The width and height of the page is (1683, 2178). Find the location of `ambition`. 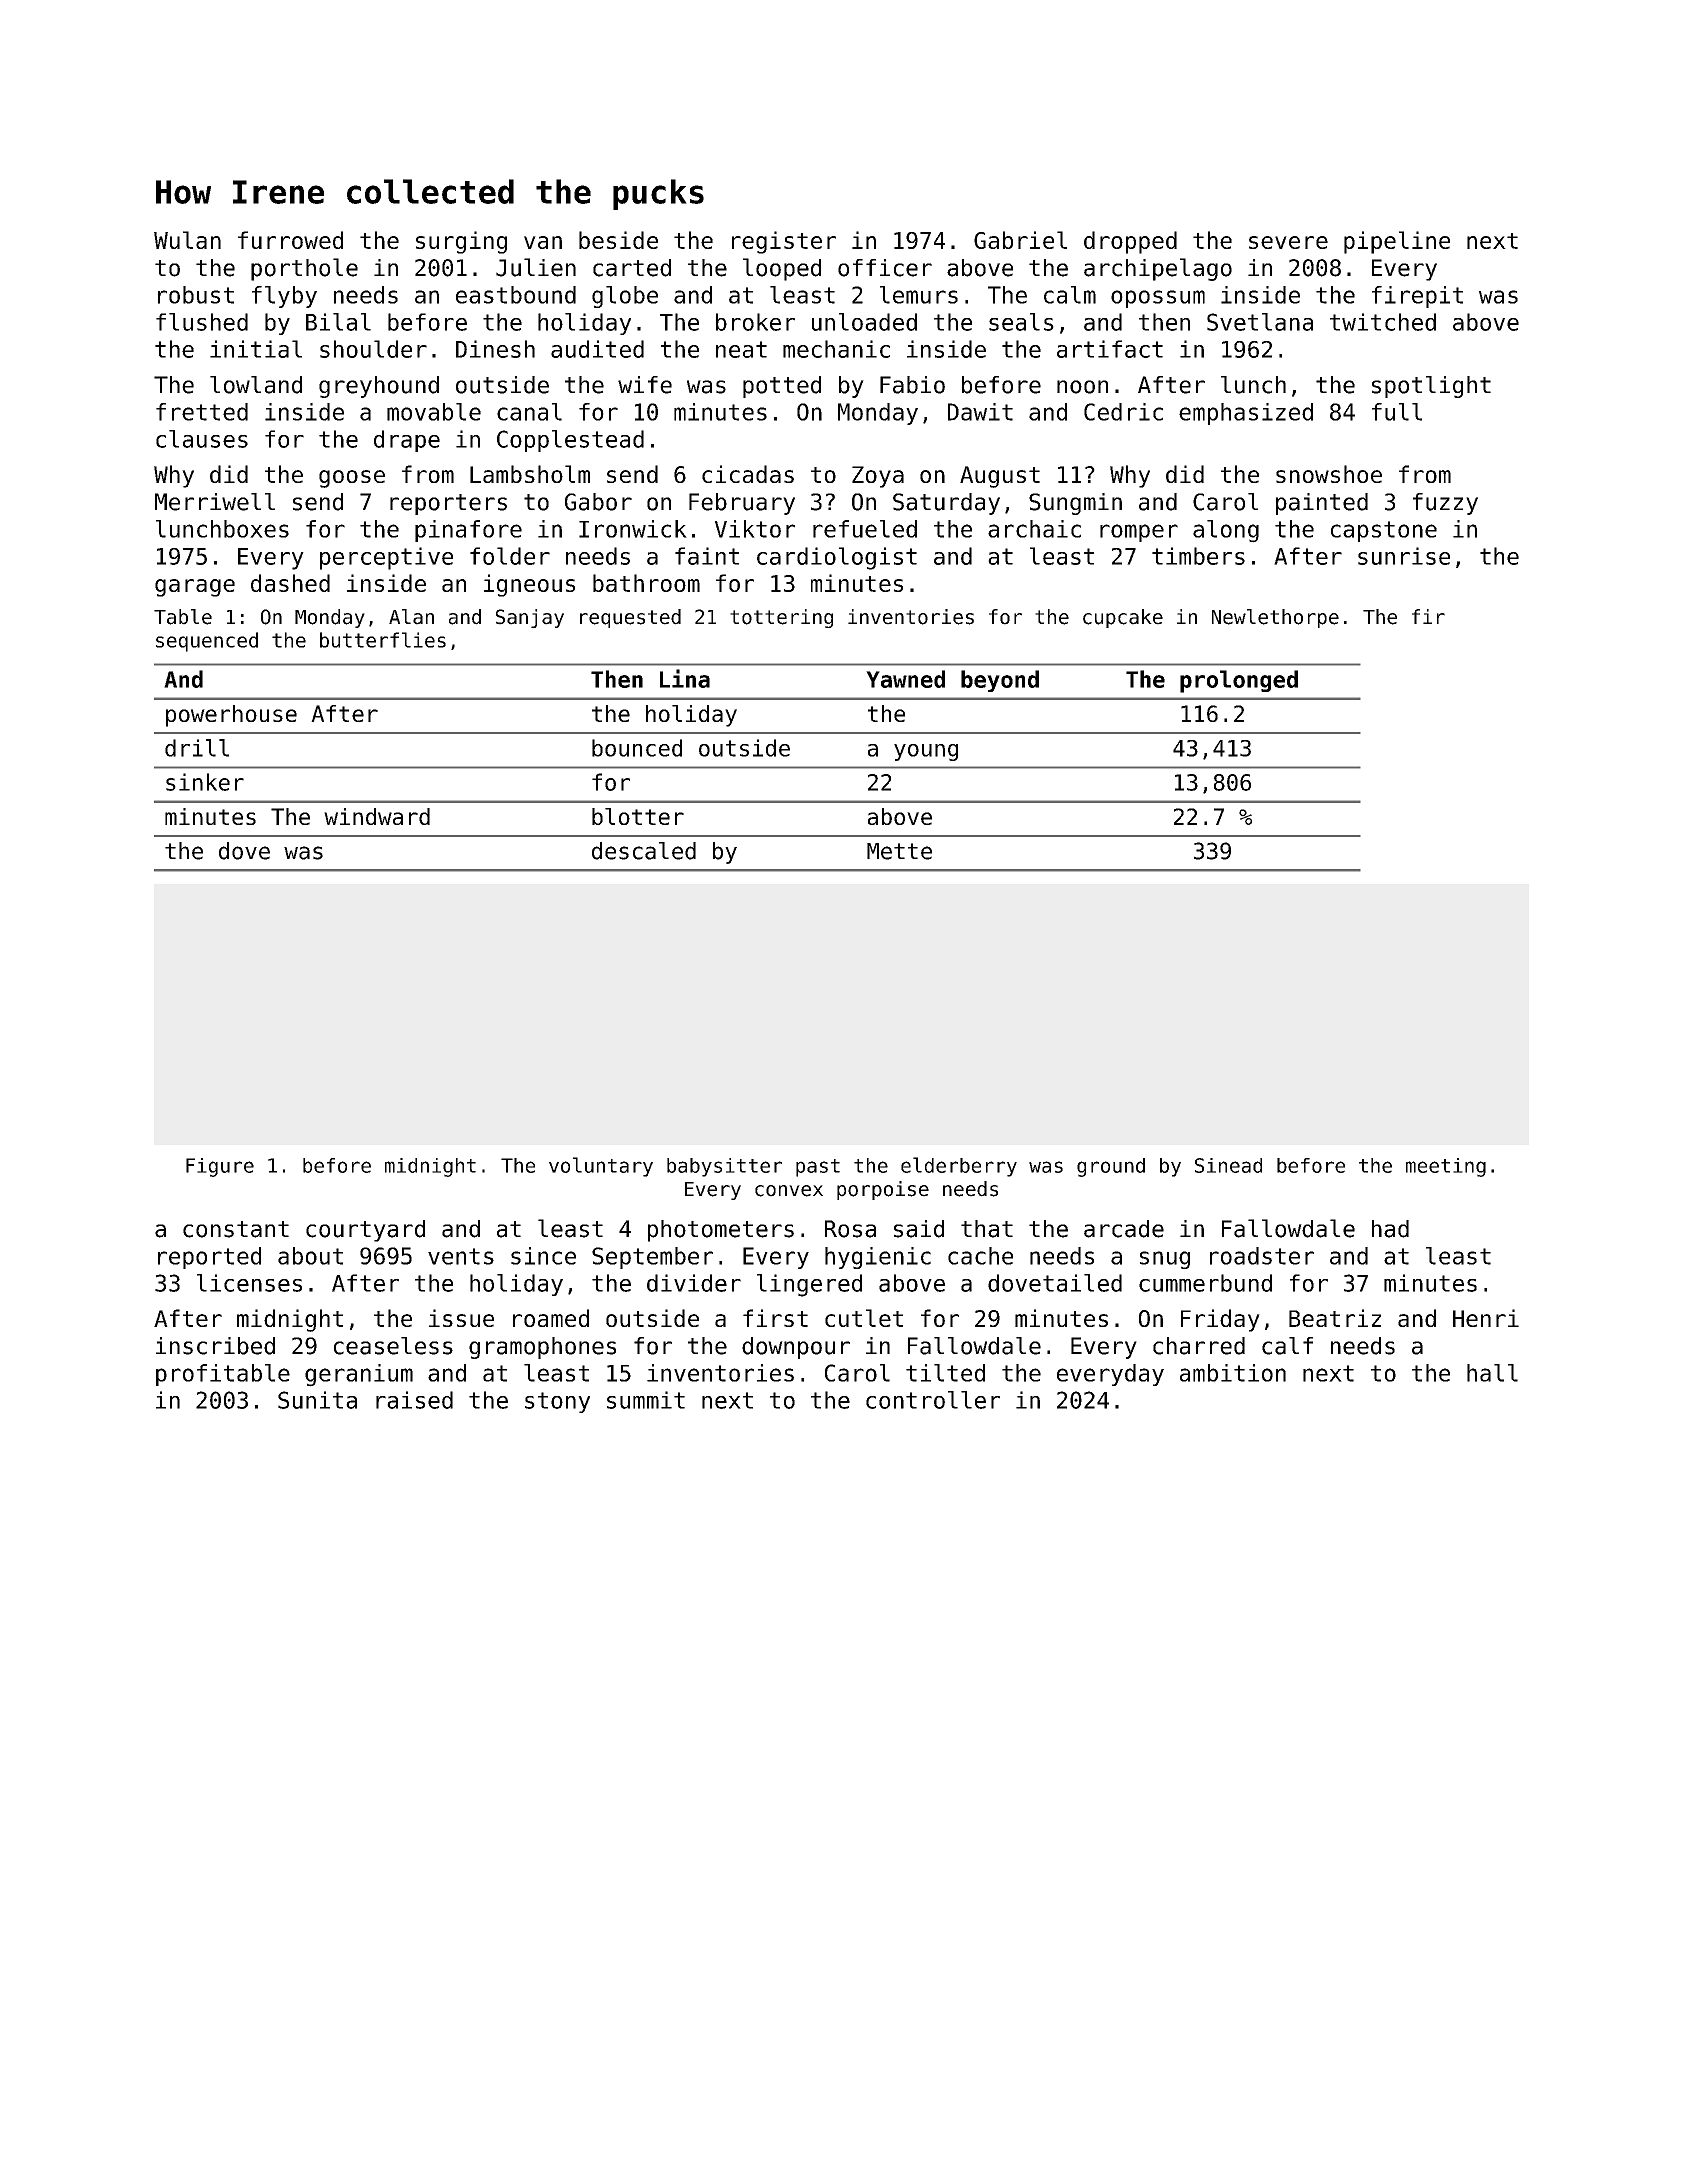

ambition is located at coordinates (1233, 1373).
